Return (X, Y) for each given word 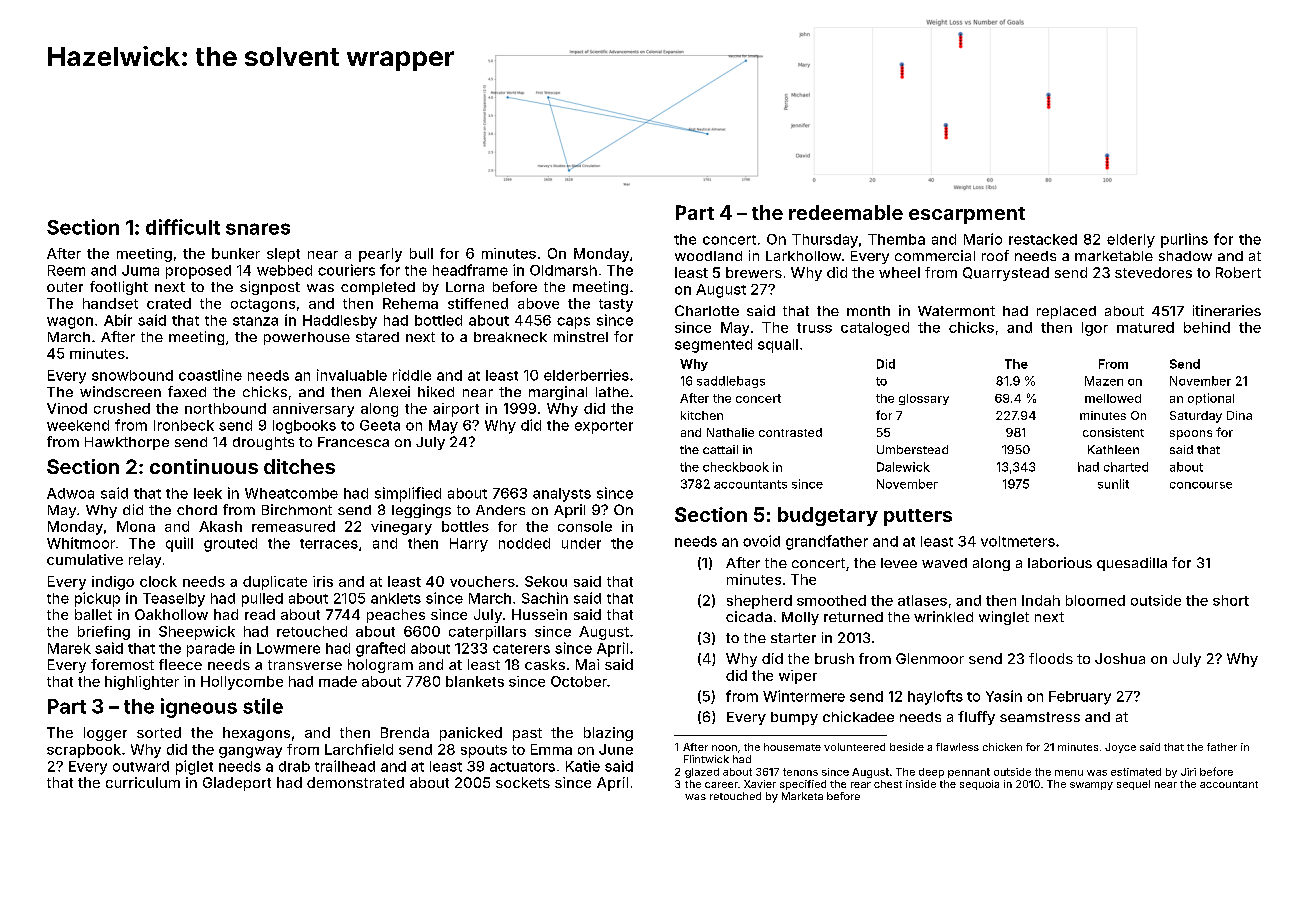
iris (323, 581)
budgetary (828, 516)
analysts (562, 495)
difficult (183, 227)
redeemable (846, 212)
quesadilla (1132, 564)
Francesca (353, 442)
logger (105, 734)
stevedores (1153, 272)
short (1231, 600)
